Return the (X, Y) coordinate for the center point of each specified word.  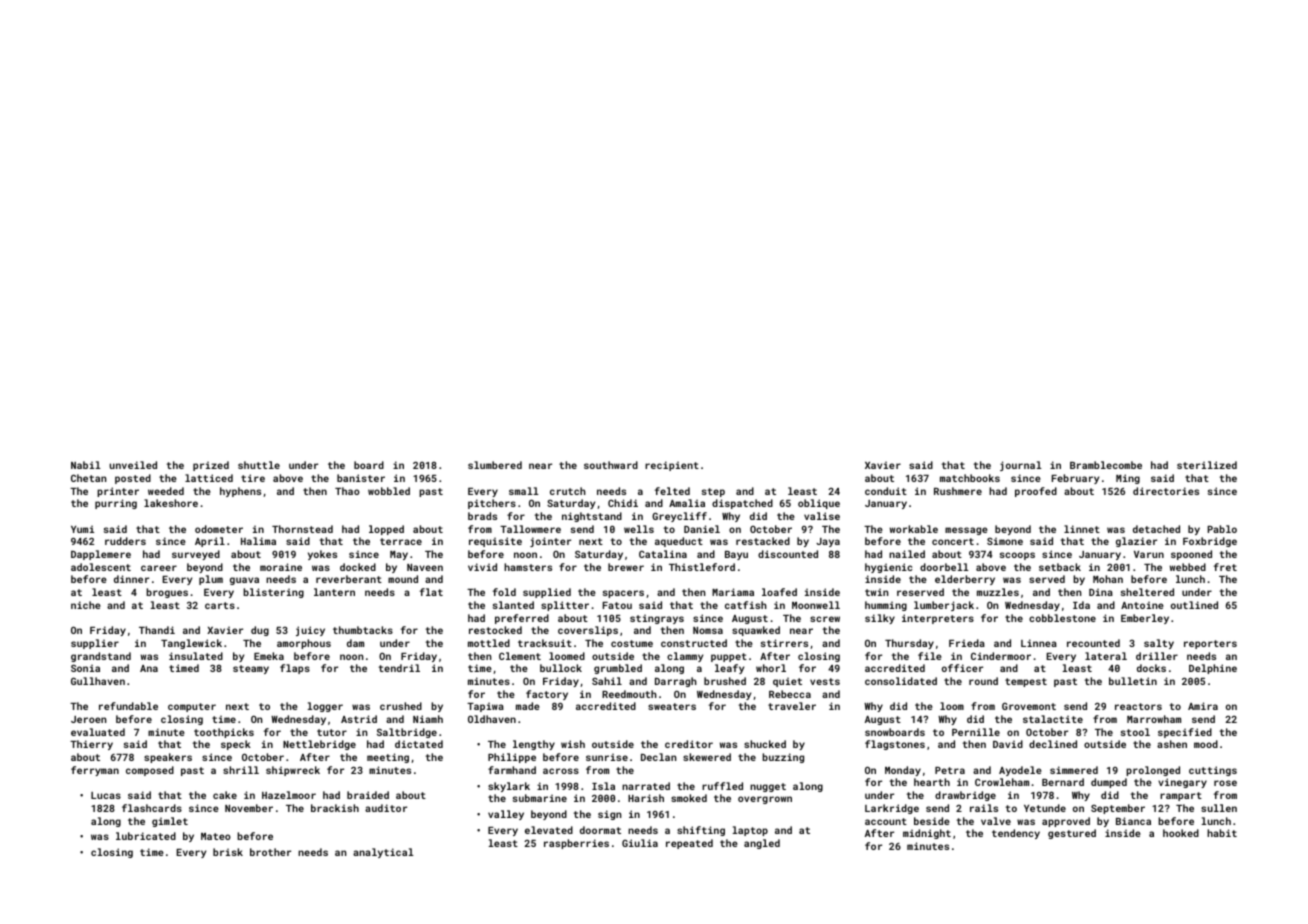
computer (192, 707)
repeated (689, 844)
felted (672, 491)
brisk (228, 852)
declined (1053, 744)
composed (150, 771)
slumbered (495, 465)
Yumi (82, 529)
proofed (1036, 492)
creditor (689, 744)
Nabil (86, 465)
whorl (771, 668)
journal (1021, 466)
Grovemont (1029, 706)
